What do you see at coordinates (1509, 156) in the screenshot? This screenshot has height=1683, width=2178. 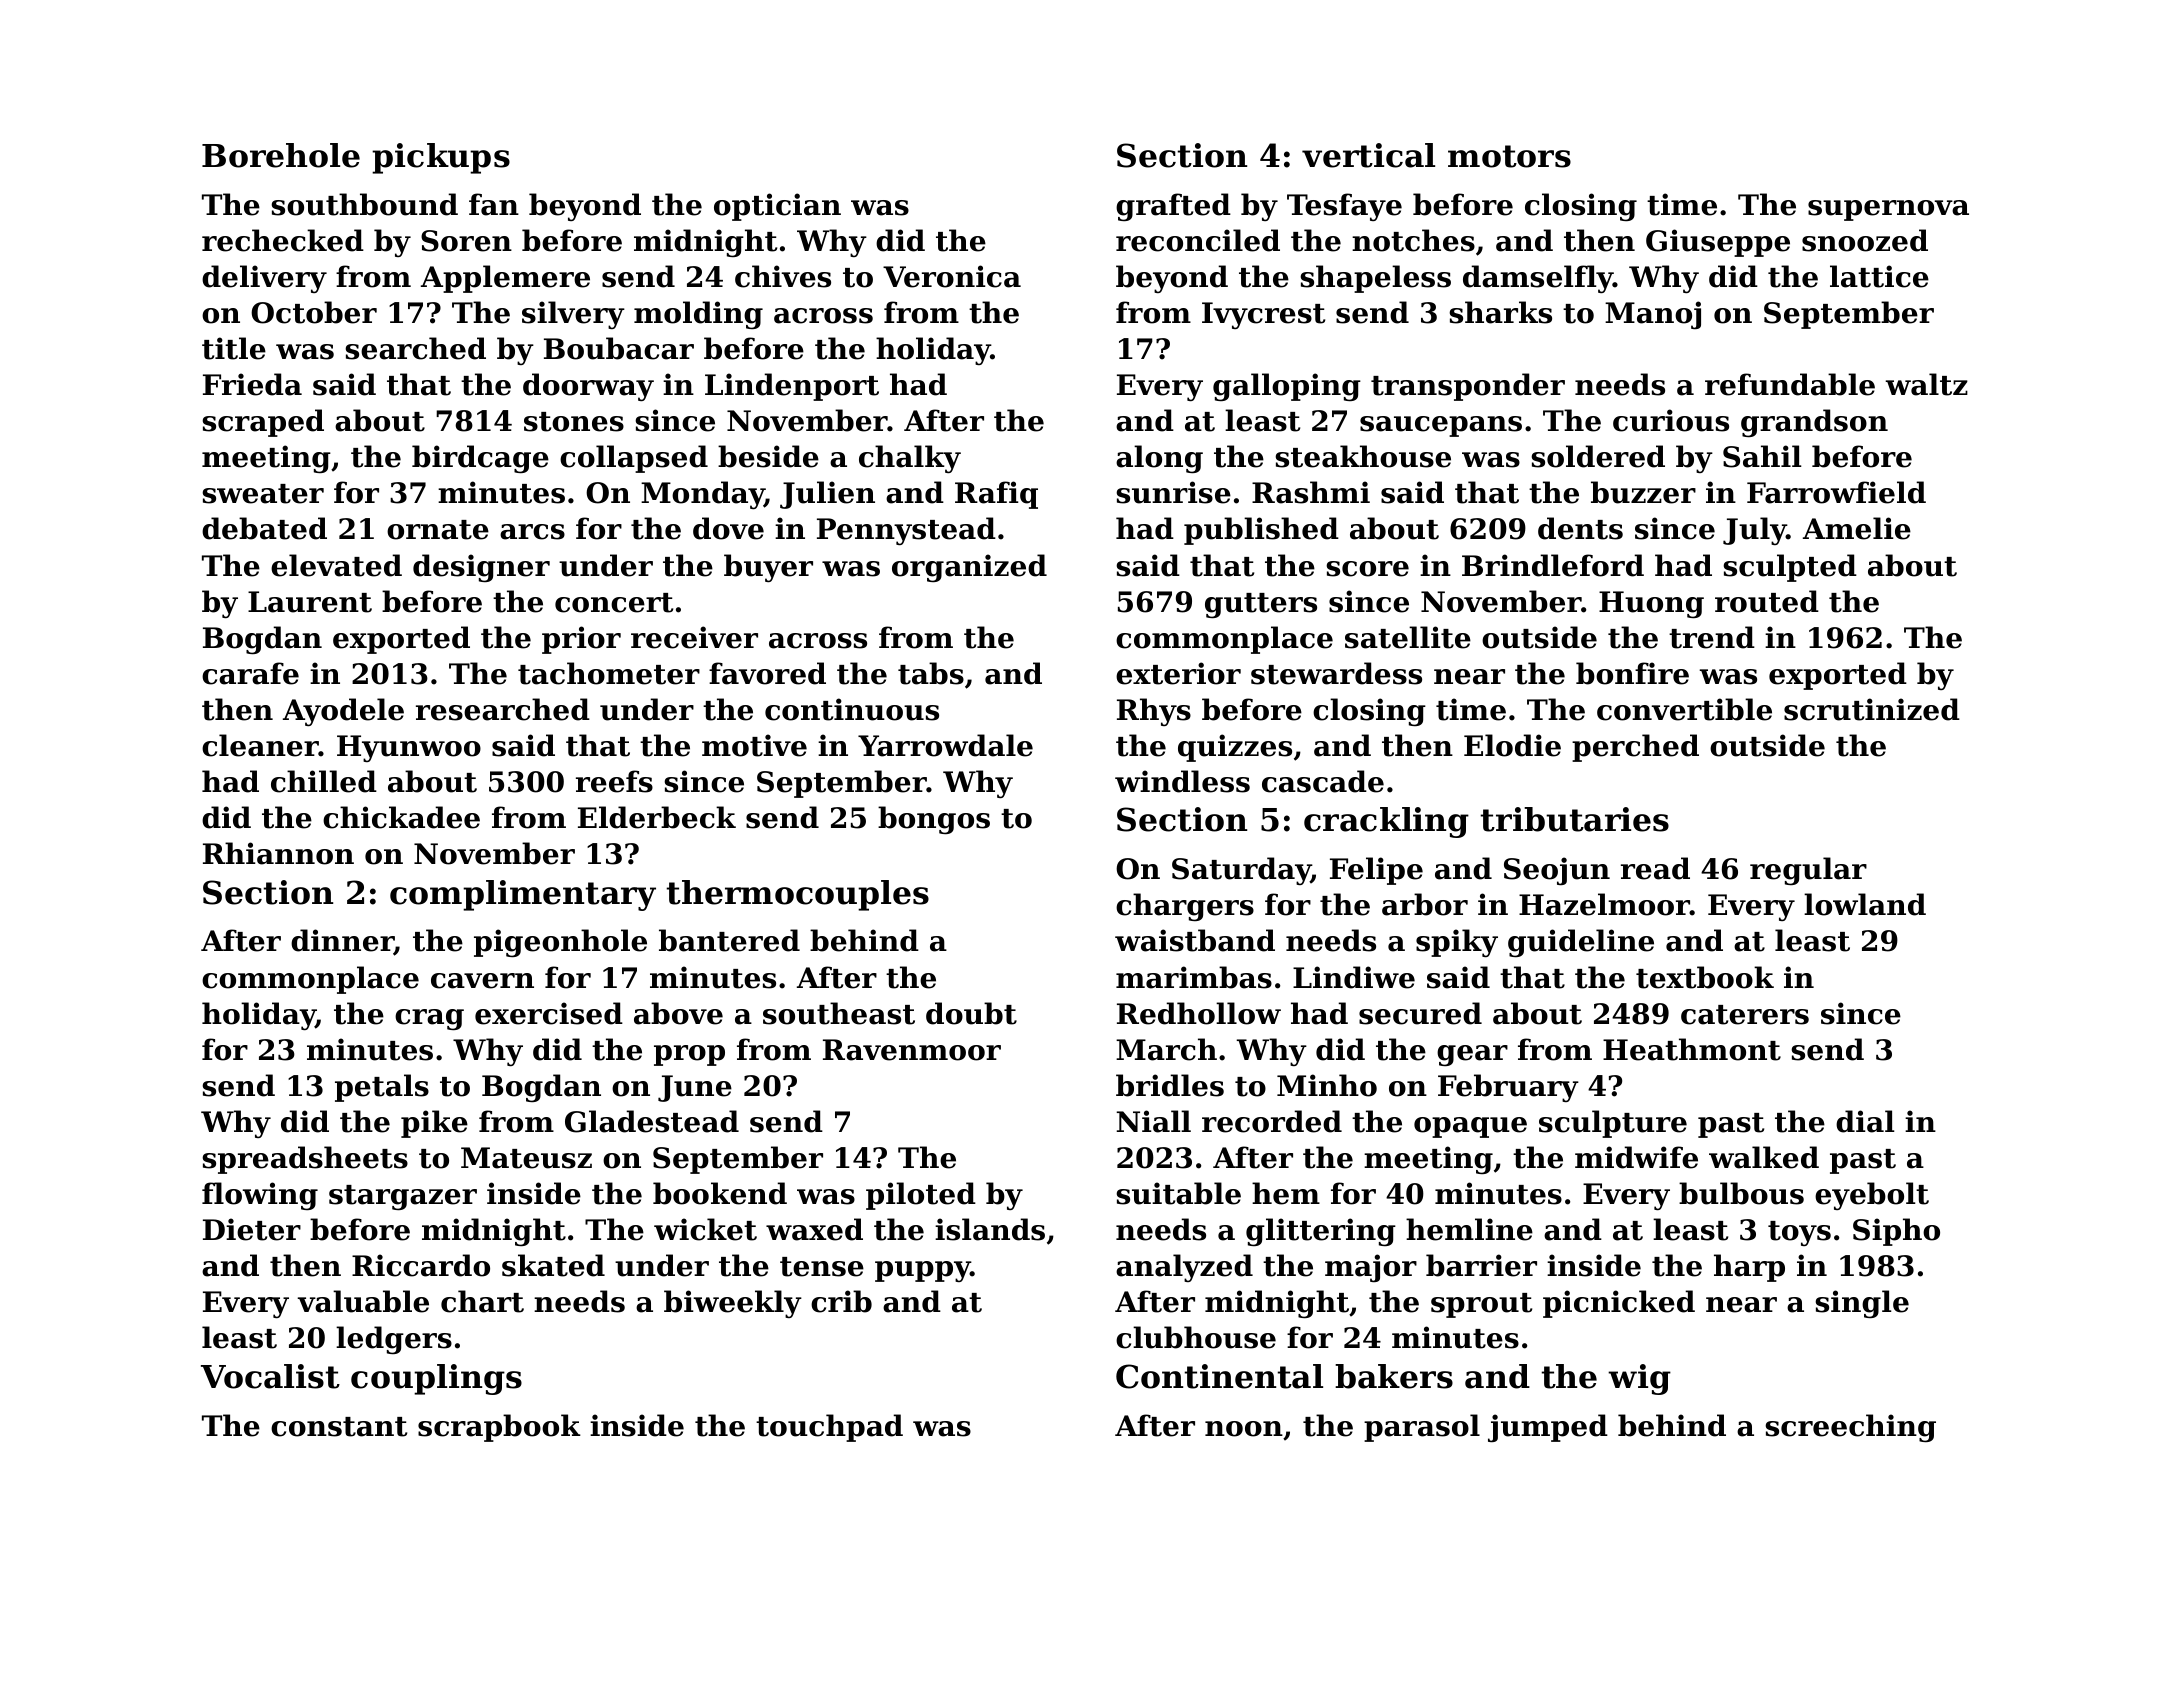 I see `motors` at bounding box center [1509, 156].
